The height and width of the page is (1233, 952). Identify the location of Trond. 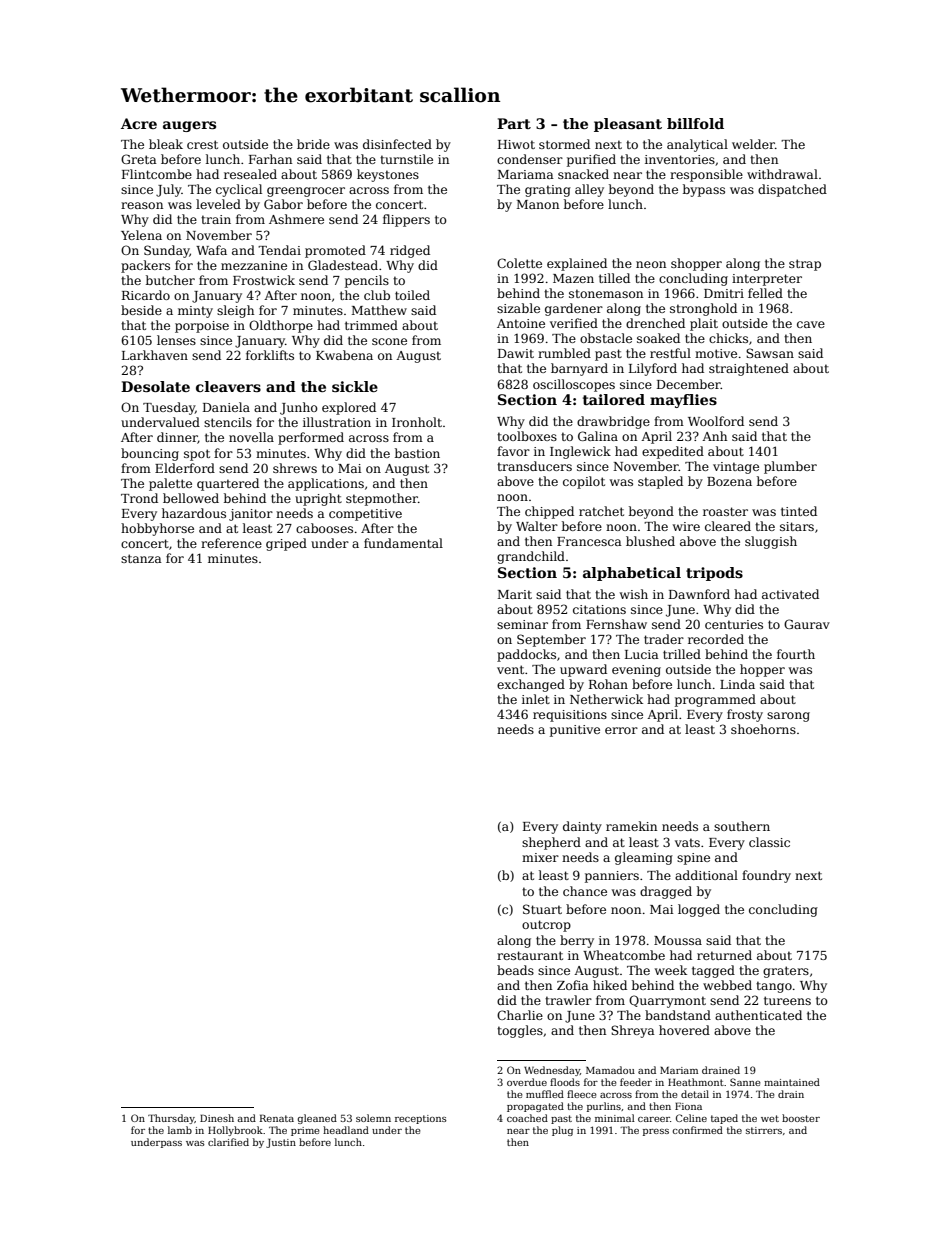
(139, 498).
